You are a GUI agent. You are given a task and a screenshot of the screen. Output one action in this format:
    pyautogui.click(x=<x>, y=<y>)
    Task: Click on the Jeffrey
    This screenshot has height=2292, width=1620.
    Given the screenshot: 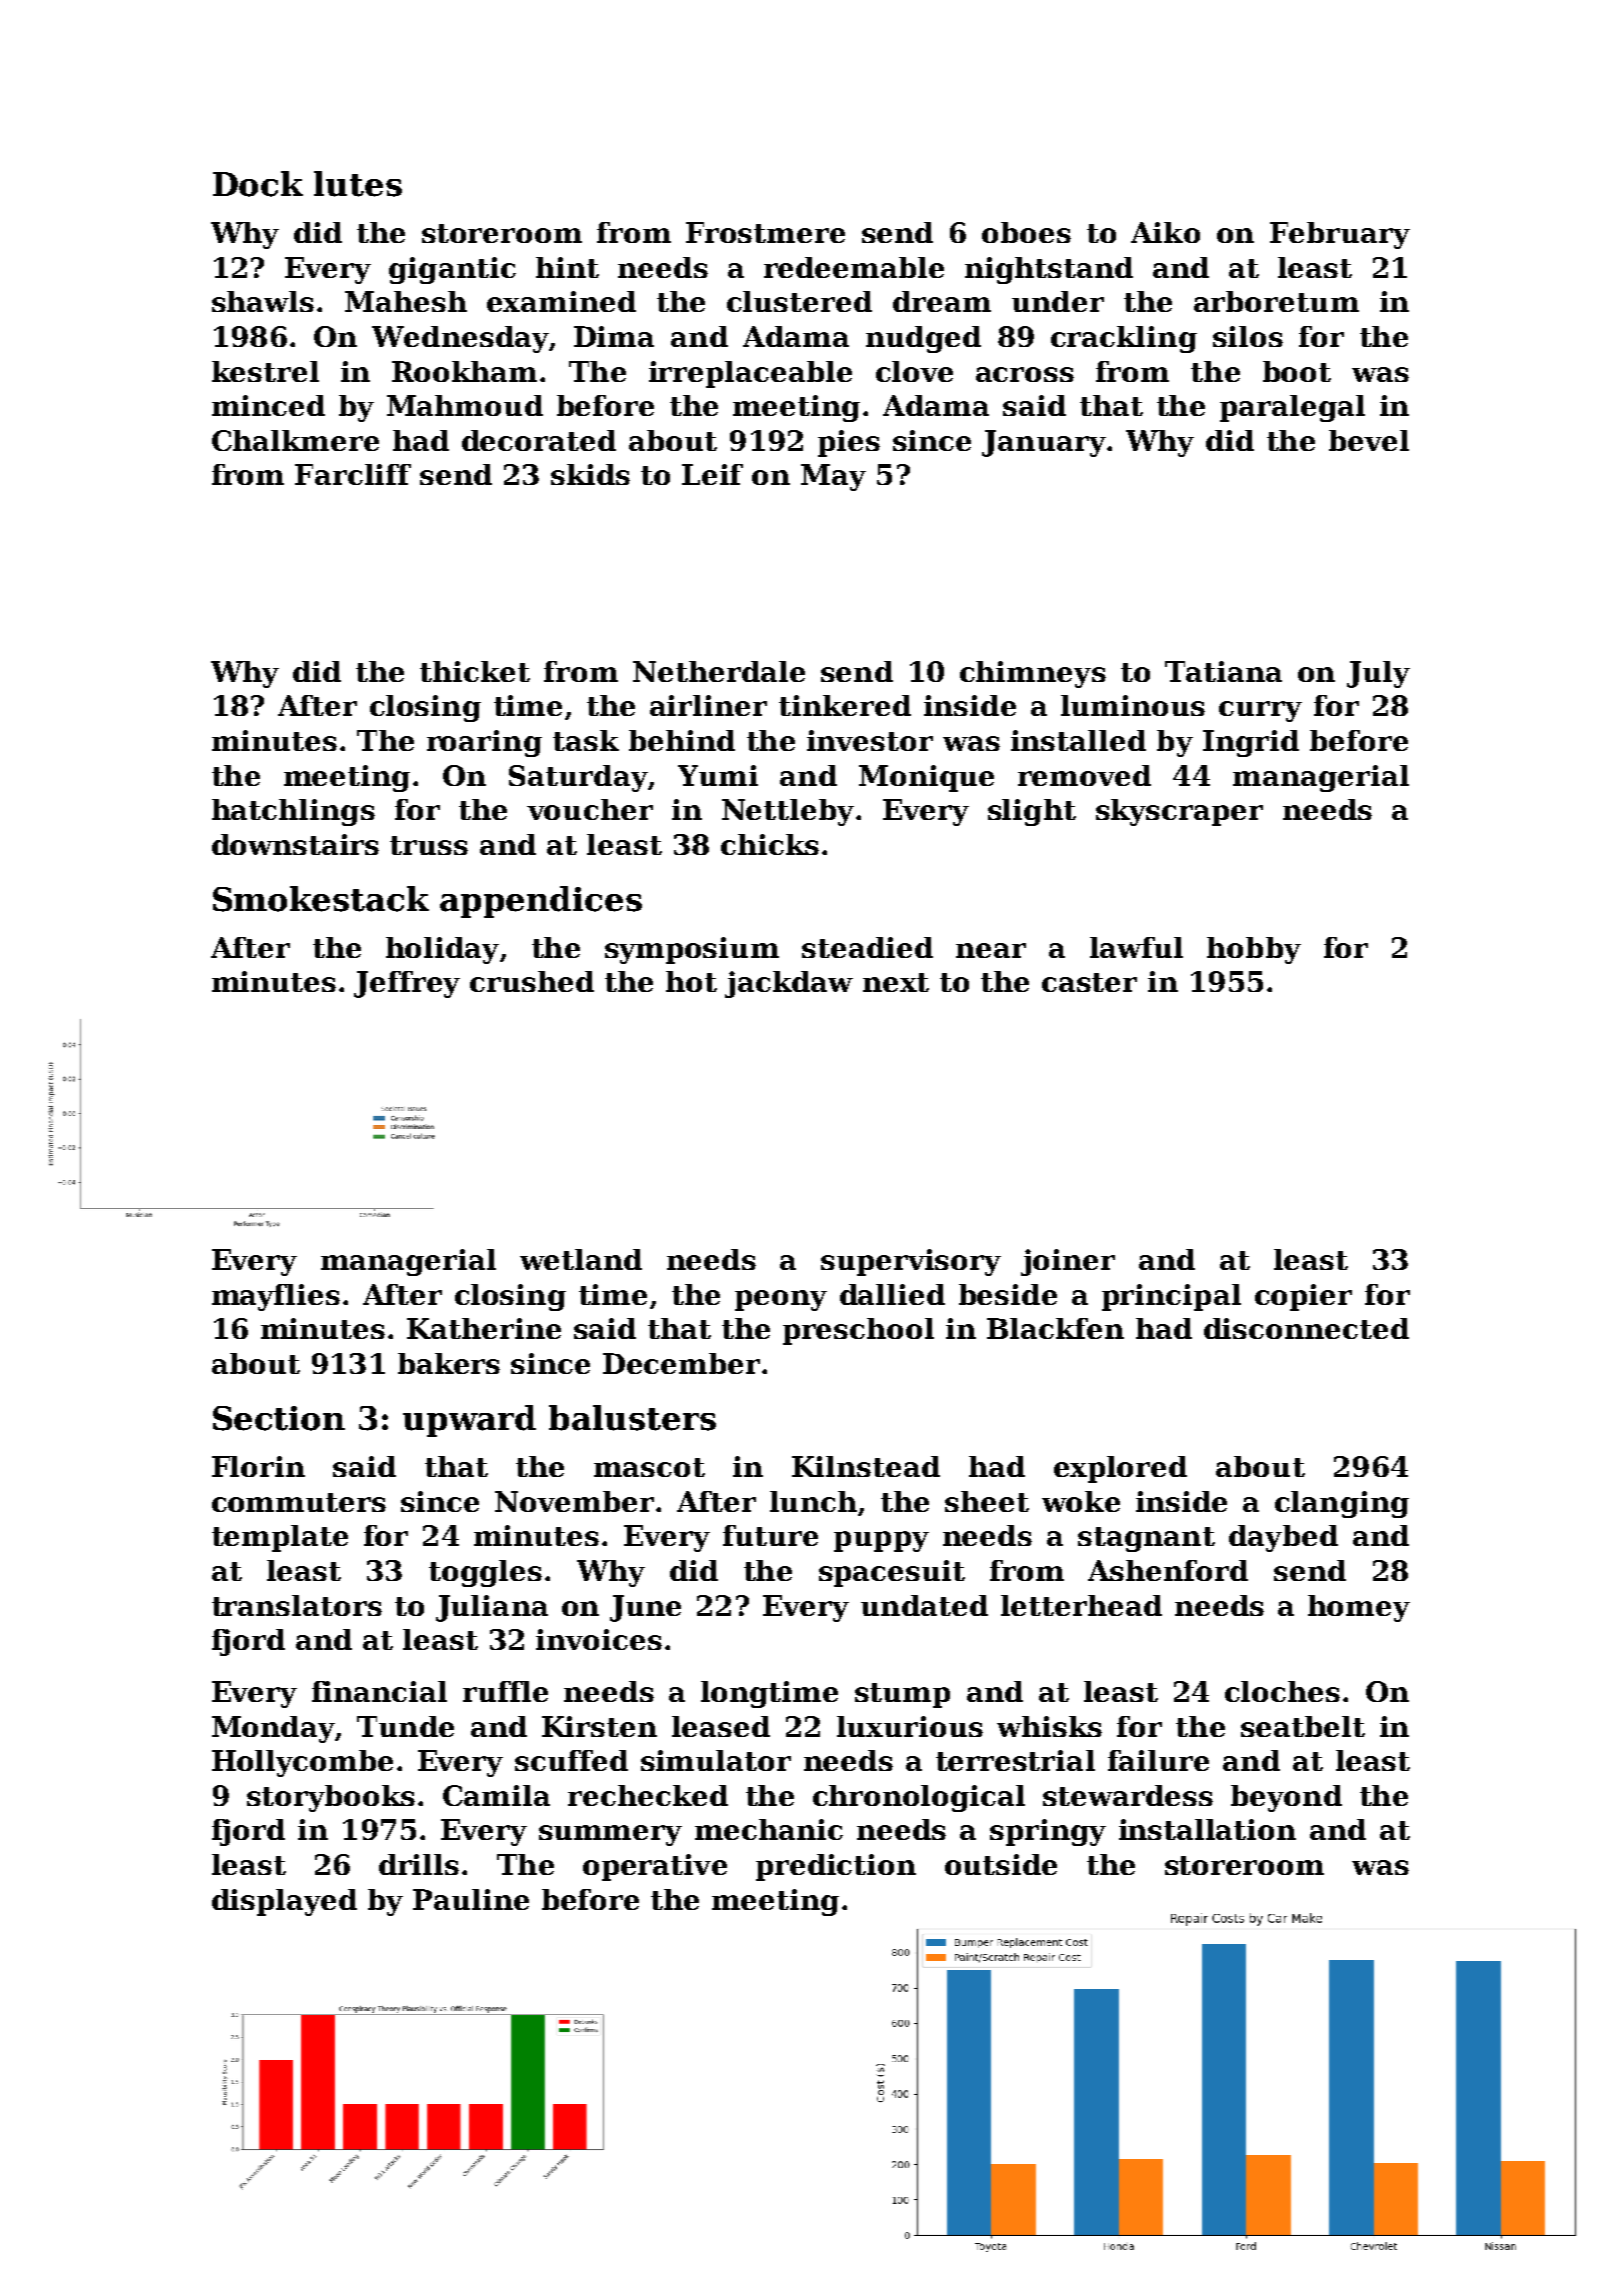 What is the action you would take?
    pyautogui.click(x=407, y=984)
